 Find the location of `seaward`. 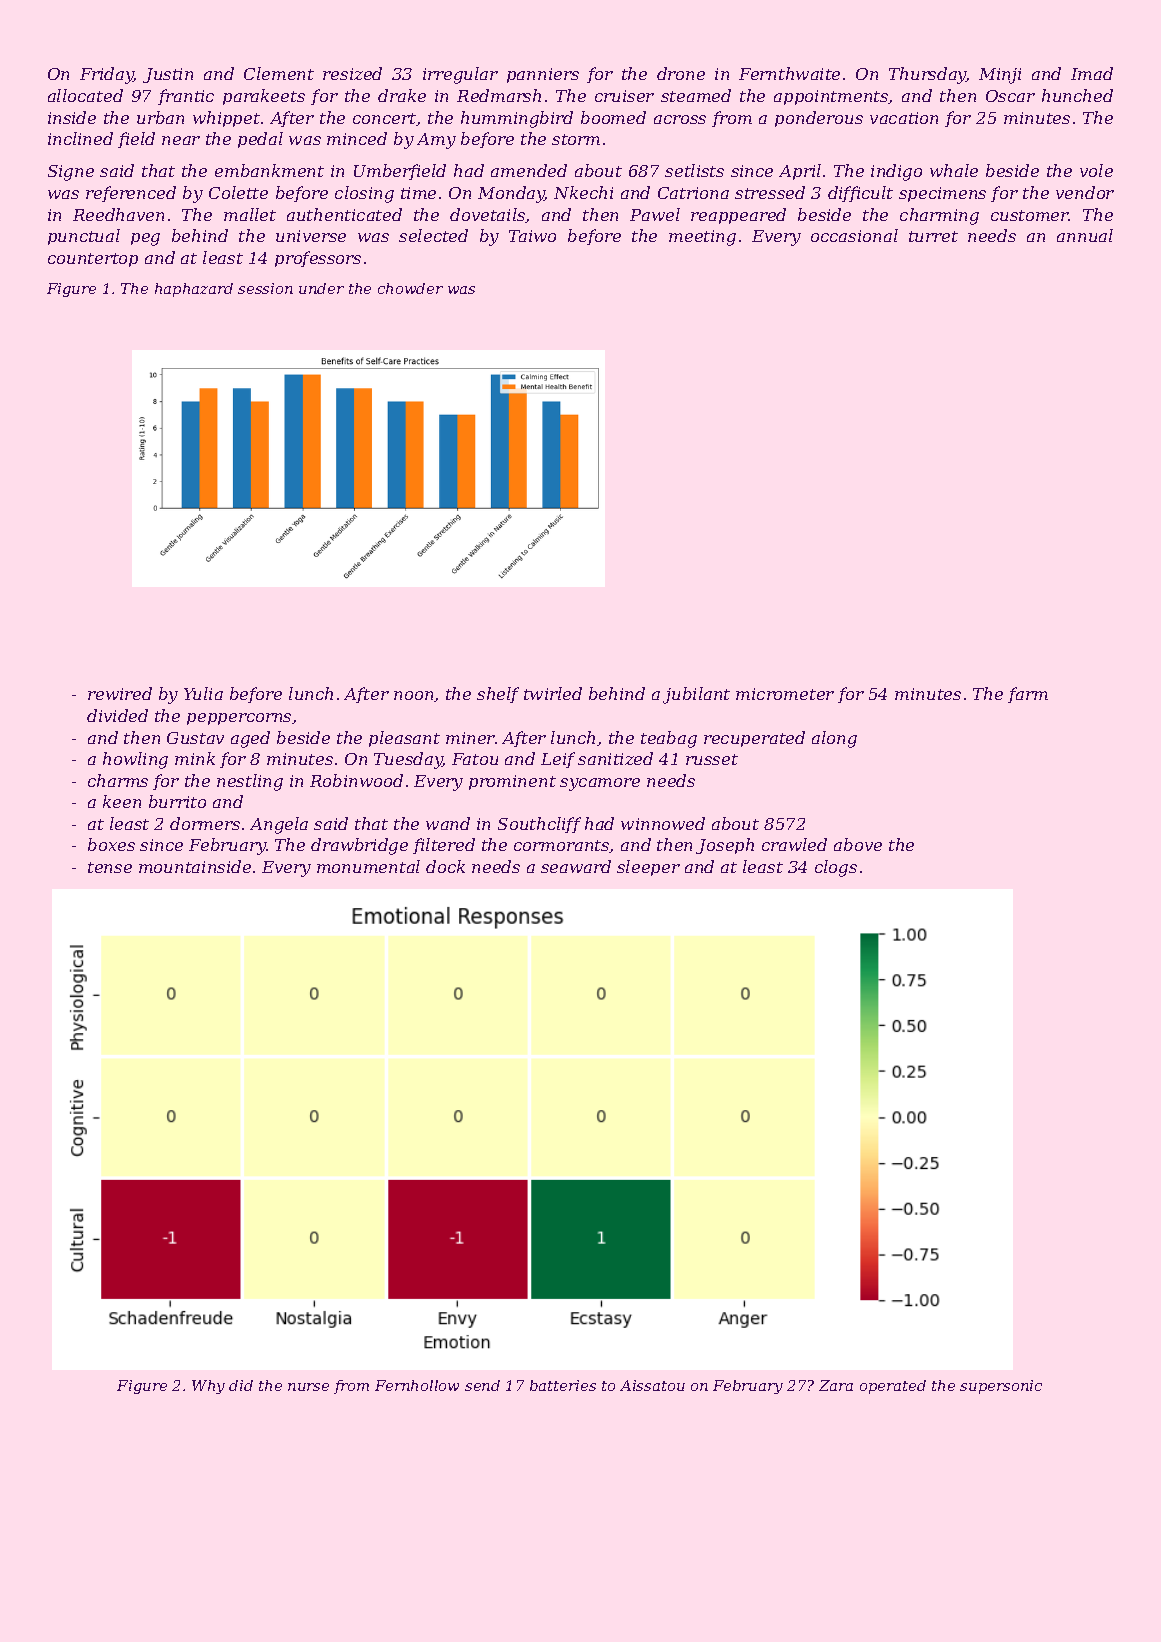

seaward is located at coordinates (576, 866).
